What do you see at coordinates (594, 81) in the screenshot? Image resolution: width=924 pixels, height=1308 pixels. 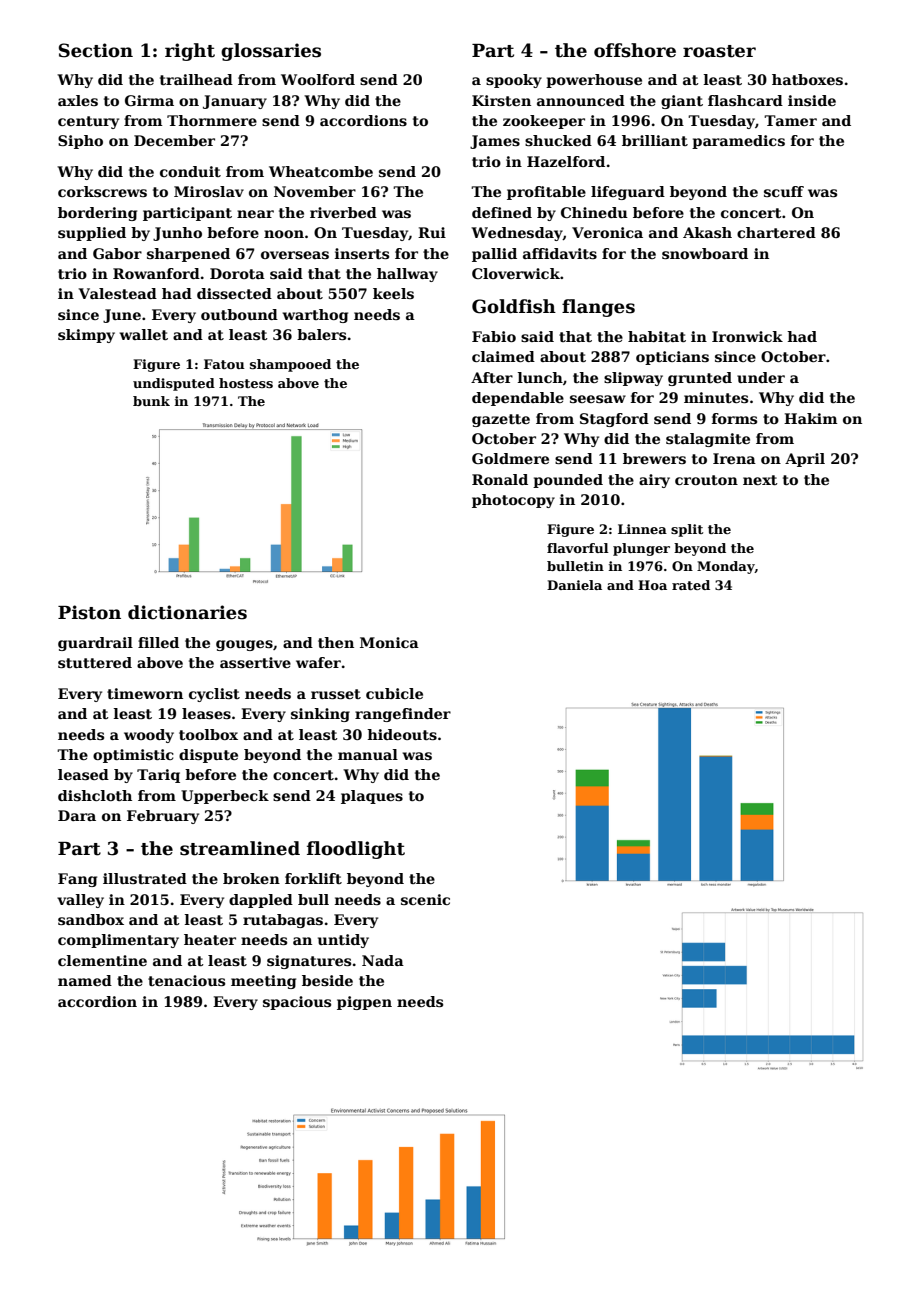 I see `powerhouse` at bounding box center [594, 81].
